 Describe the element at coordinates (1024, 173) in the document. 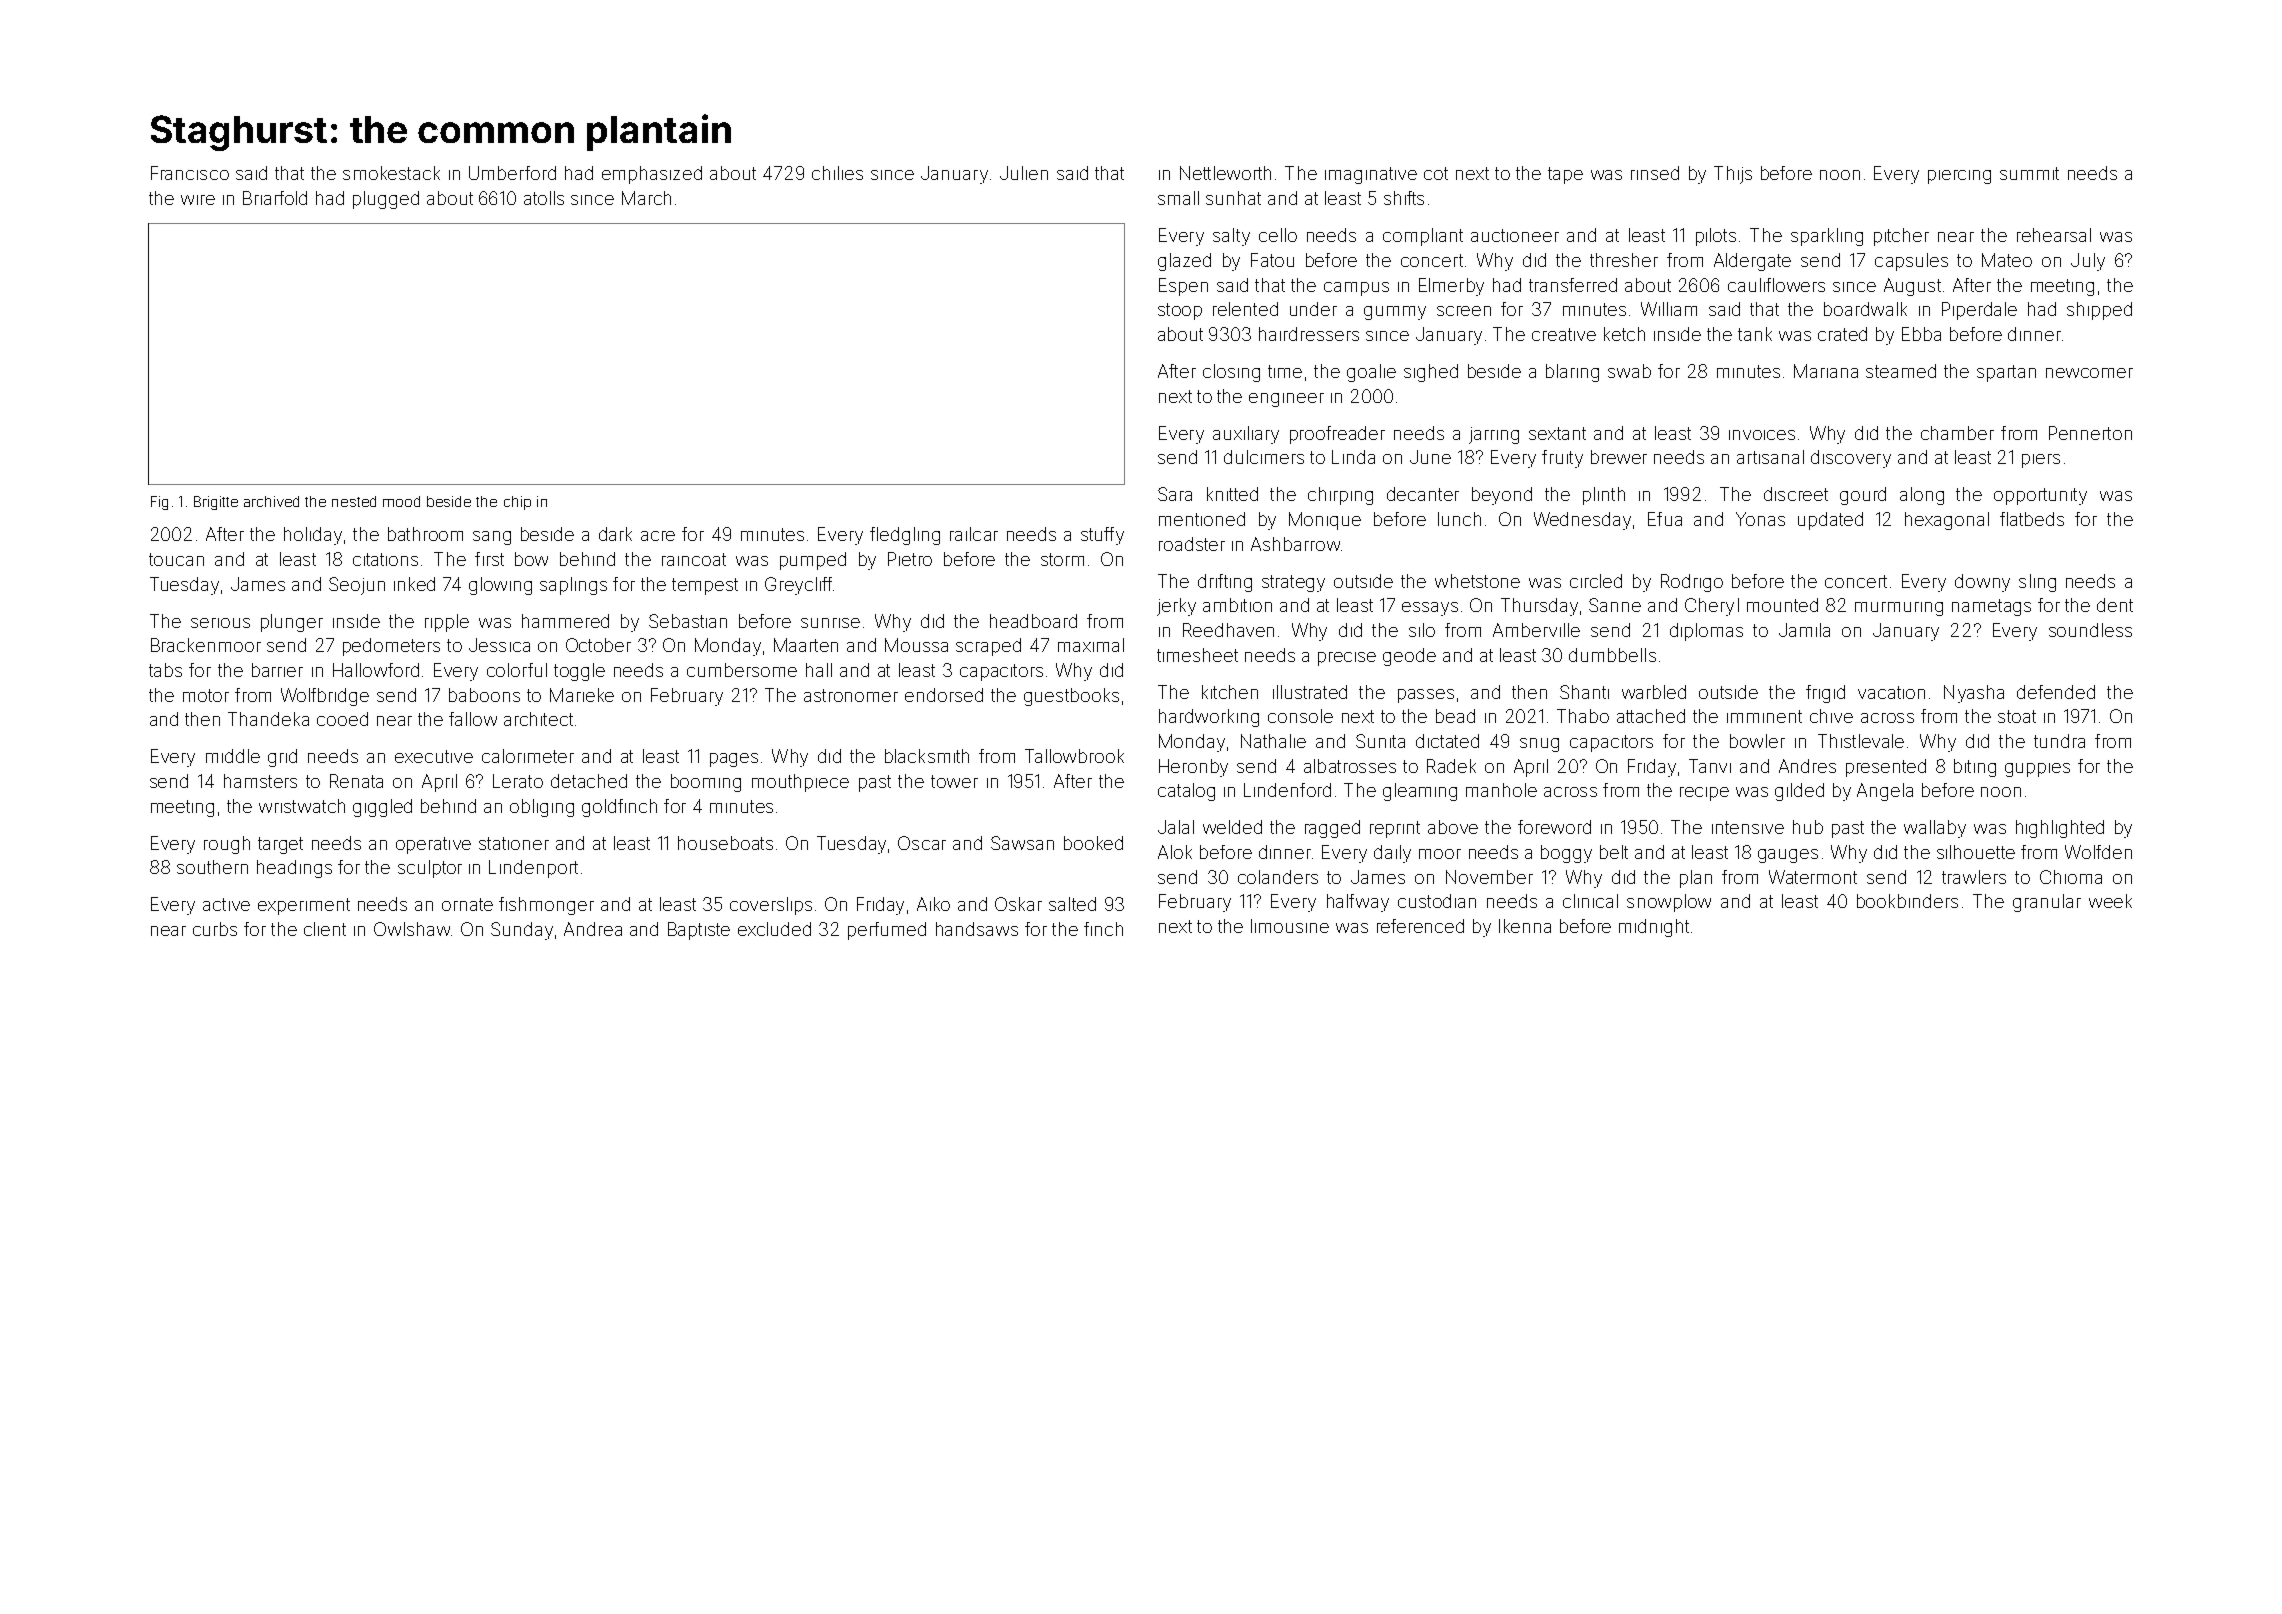

I see `Julien` at that location.
